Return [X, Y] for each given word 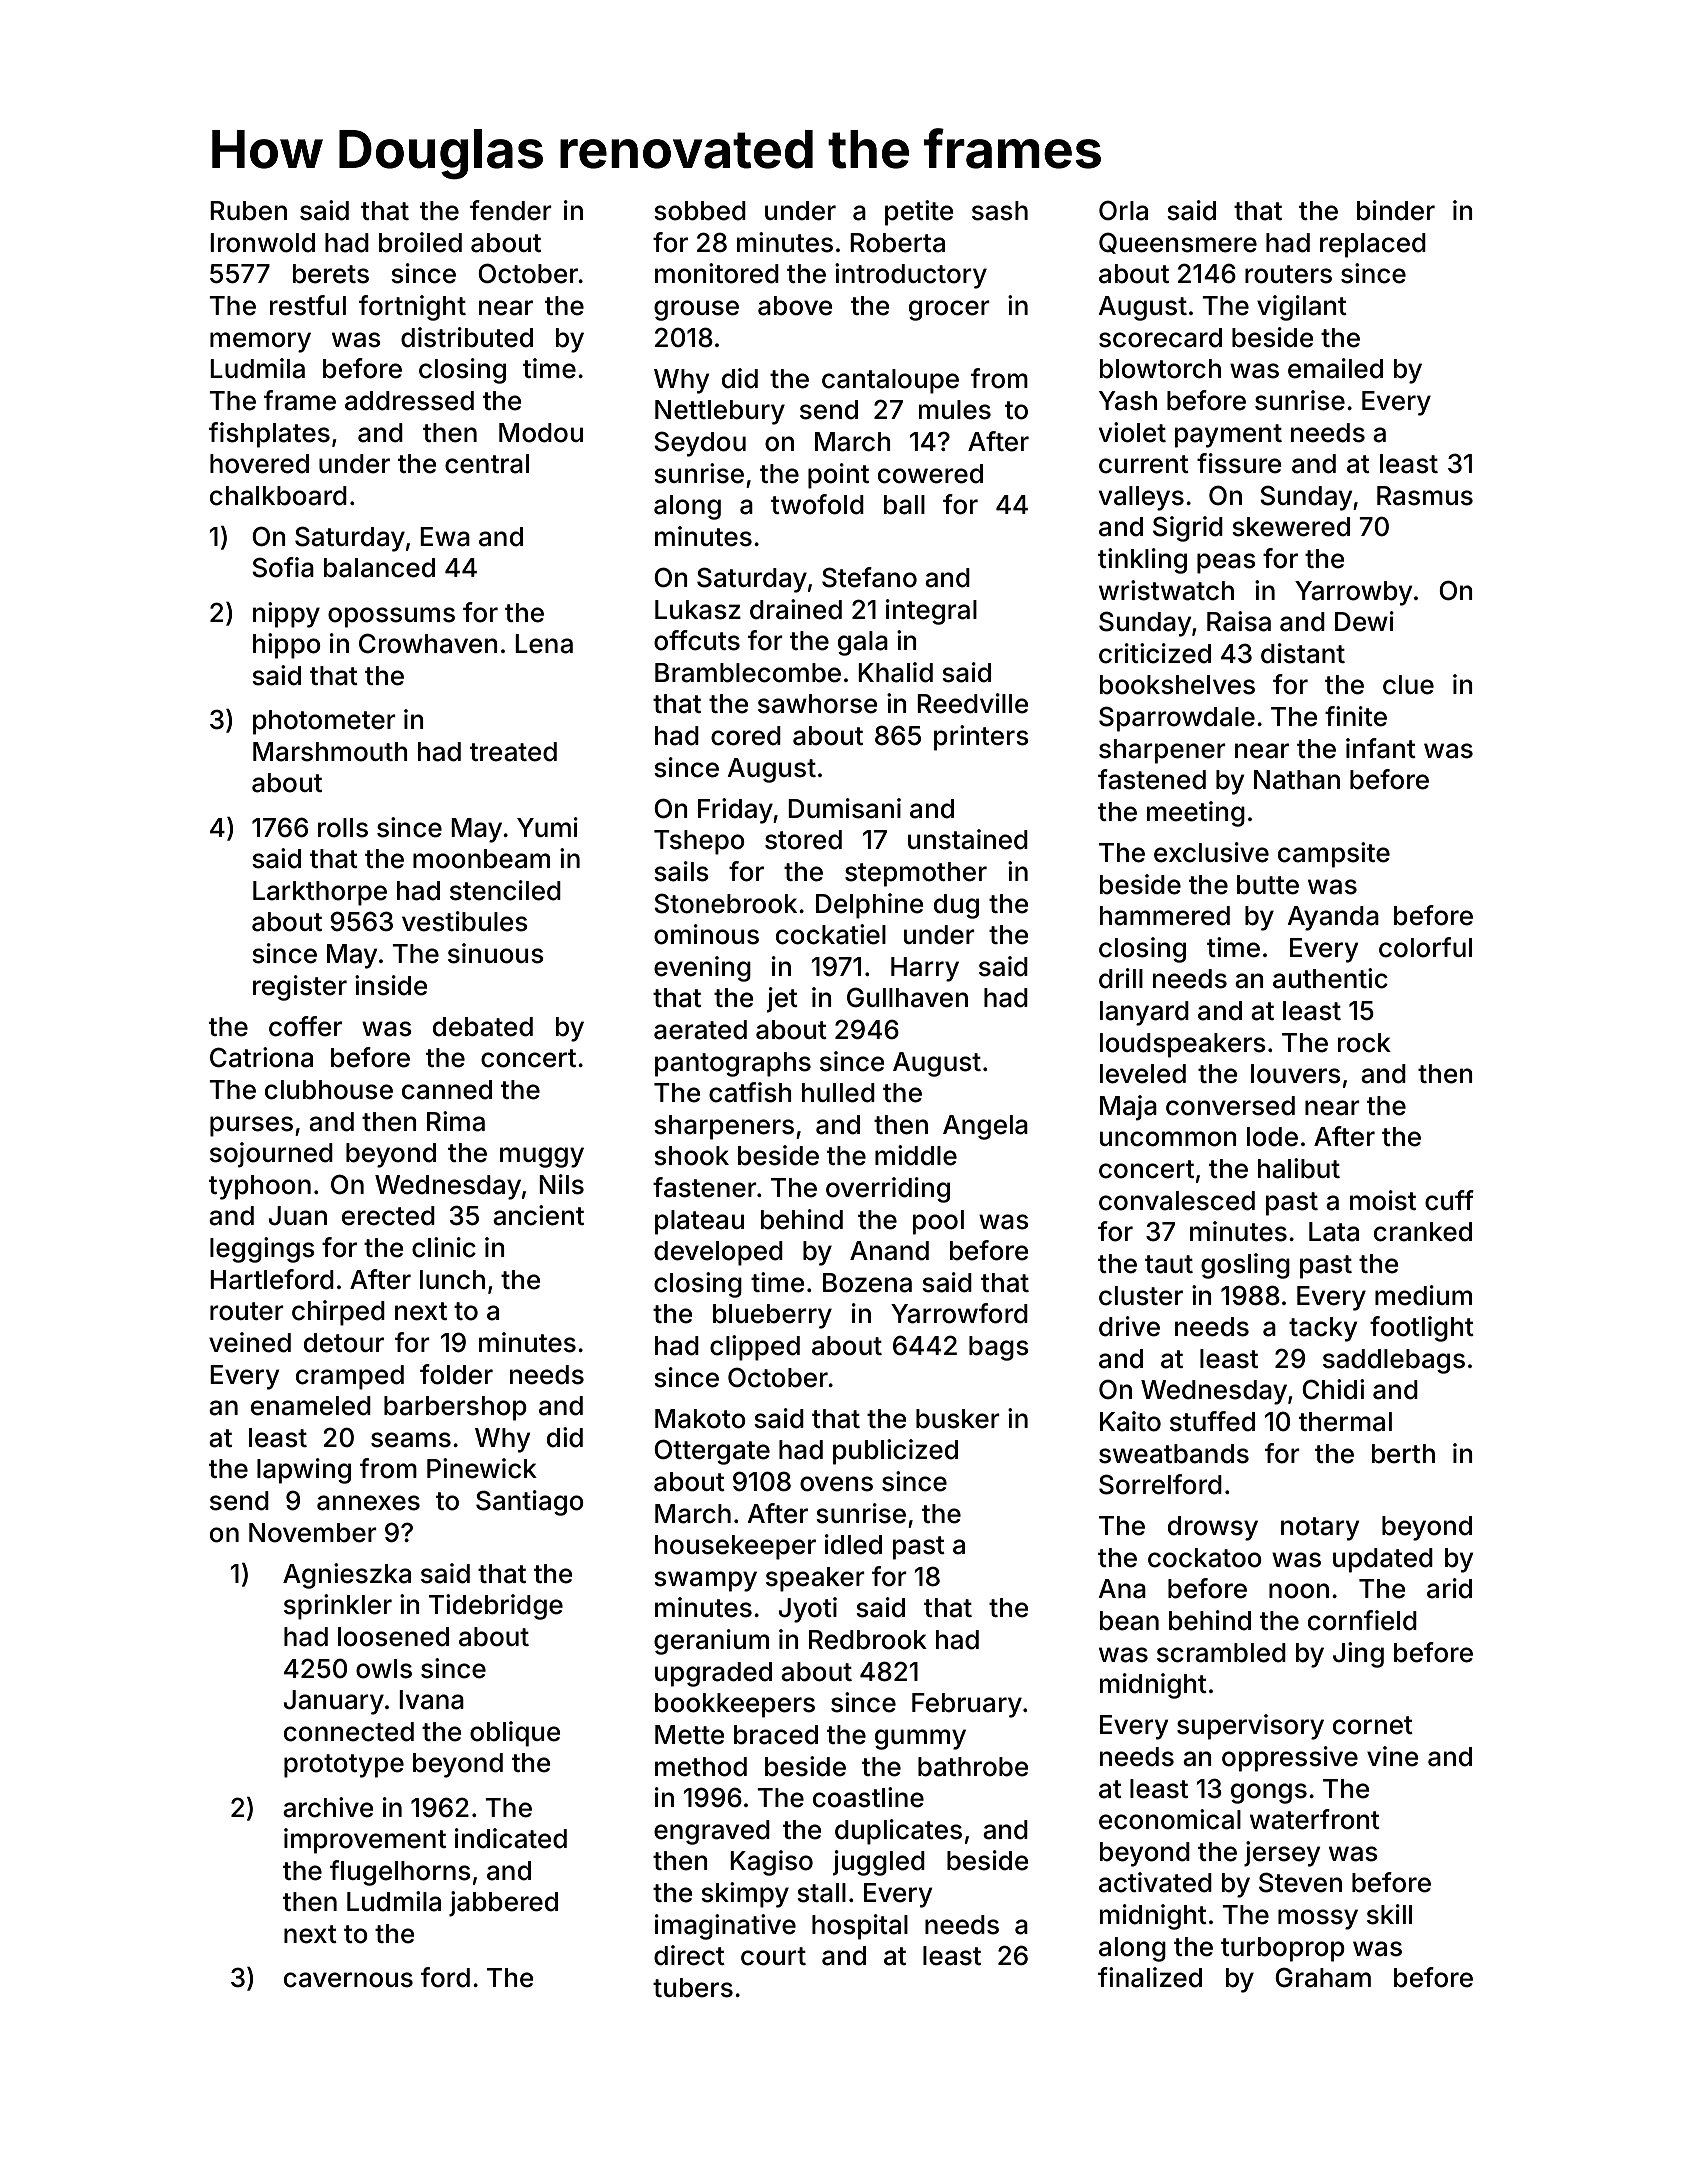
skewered [1291, 527]
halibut [1299, 1168]
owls [384, 1669]
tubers [693, 1988]
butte [1268, 885]
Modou [541, 433]
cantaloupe [890, 381]
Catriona [261, 1057]
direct [689, 1955]
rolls [343, 828]
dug [956, 906]
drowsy [1213, 1528]
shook [691, 1156]
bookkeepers [735, 1705]
